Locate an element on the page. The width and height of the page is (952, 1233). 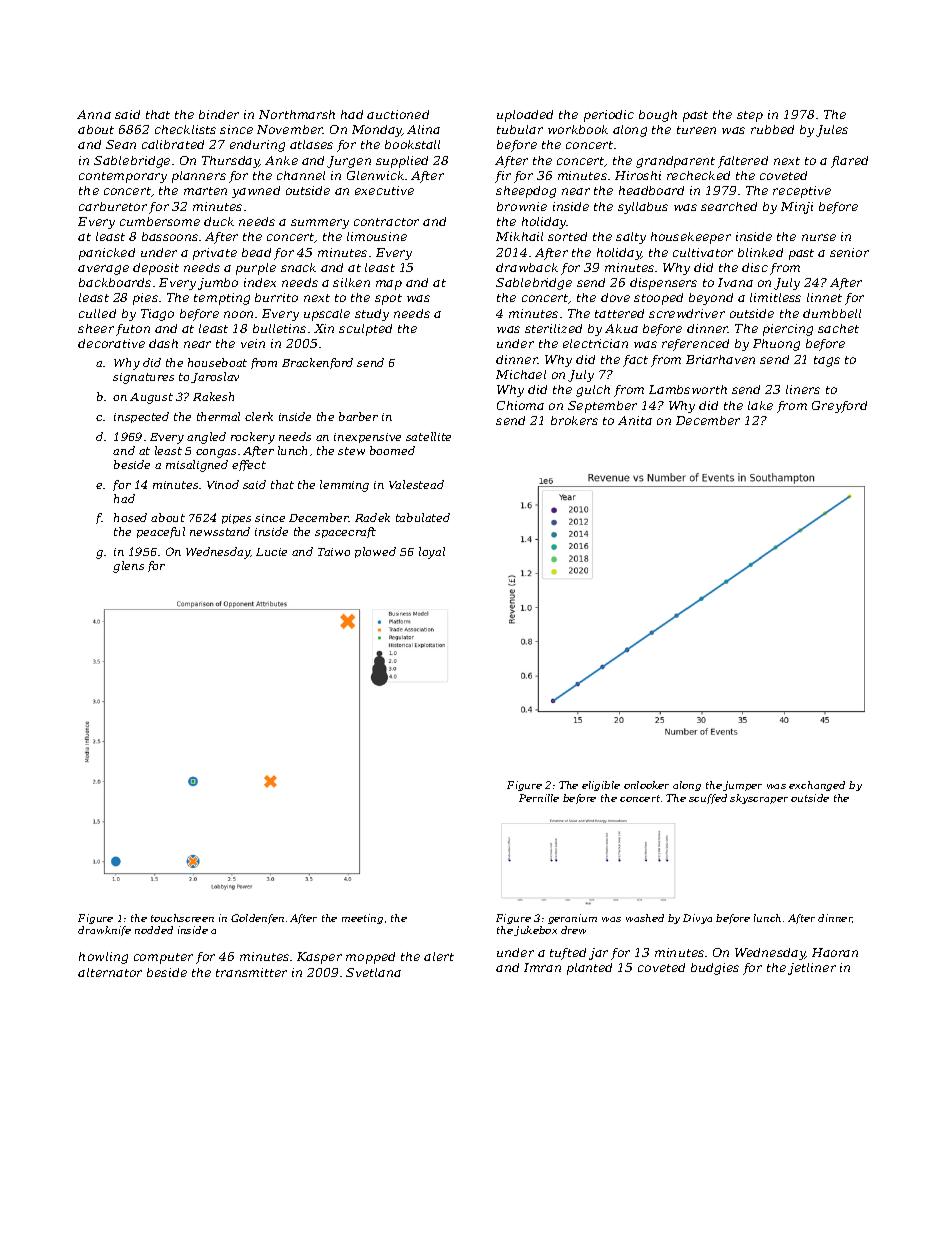
upscale is located at coordinates (327, 315).
